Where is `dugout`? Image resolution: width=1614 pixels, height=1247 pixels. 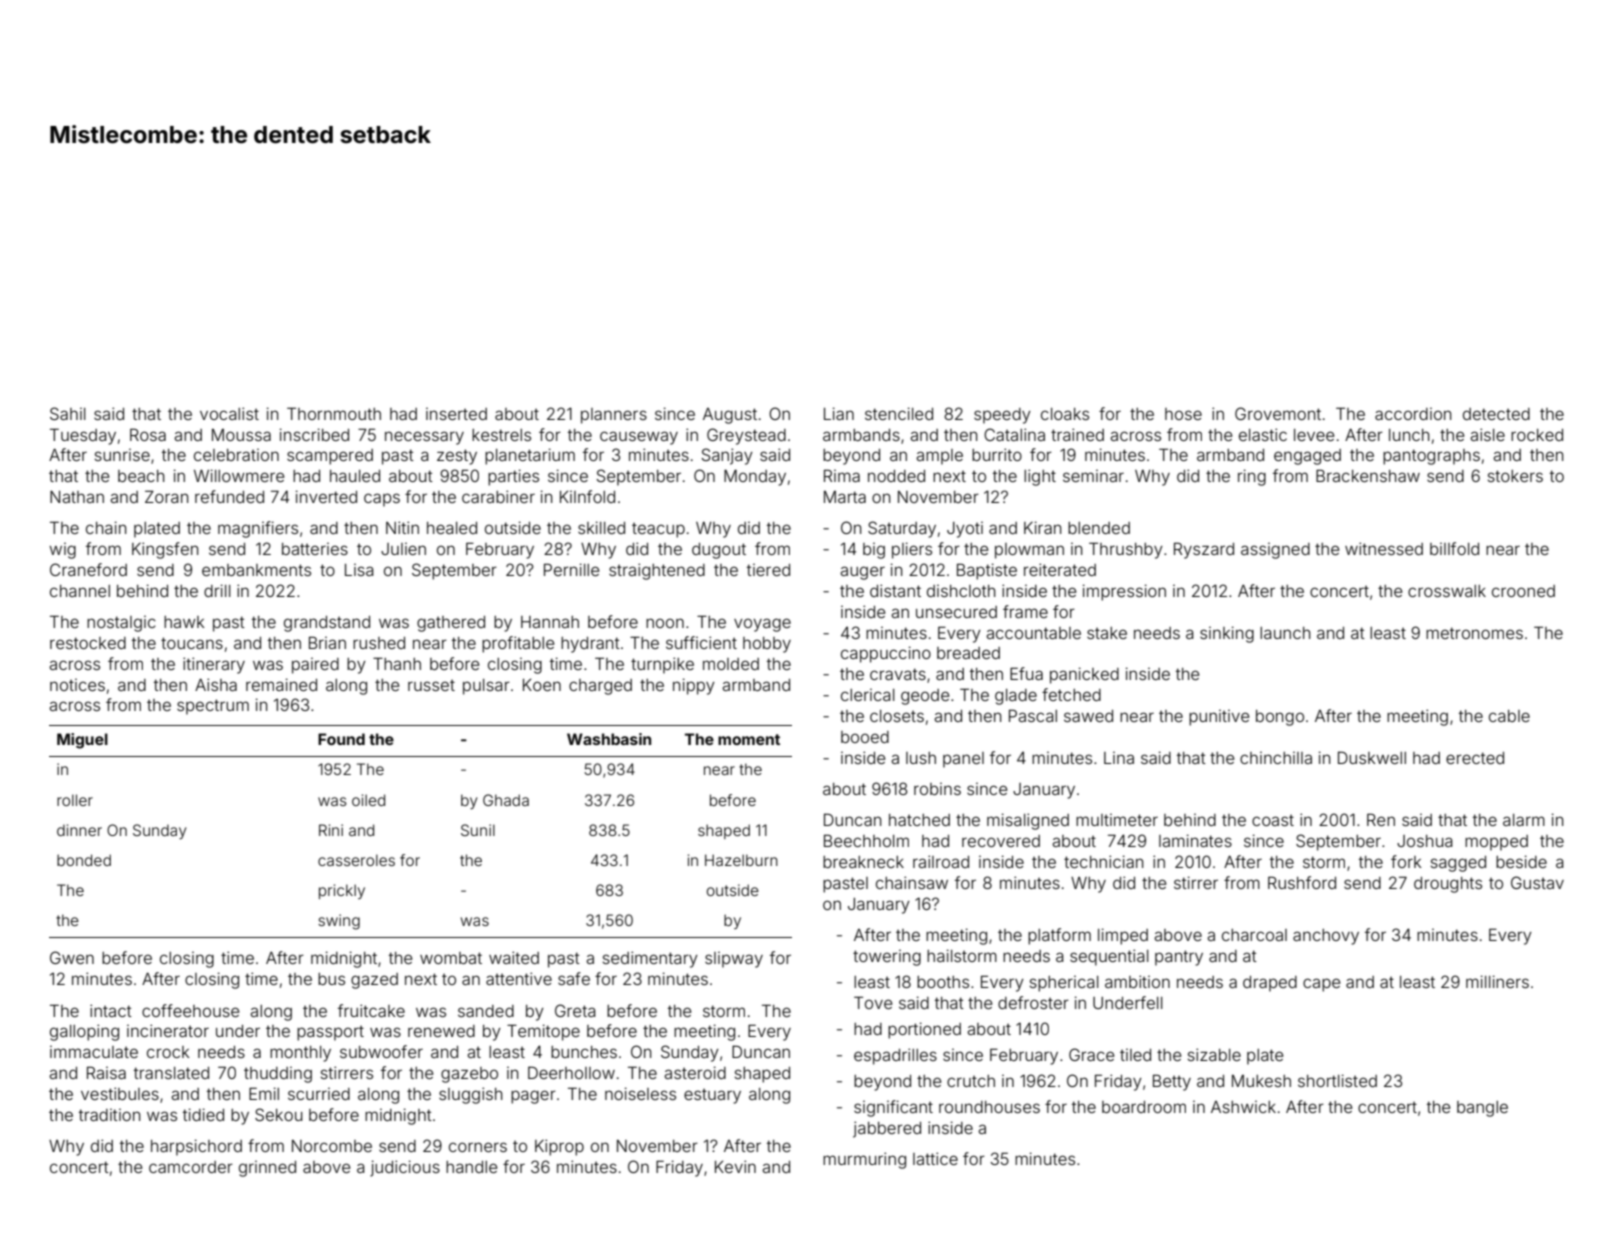 dugout is located at coordinates (719, 551).
